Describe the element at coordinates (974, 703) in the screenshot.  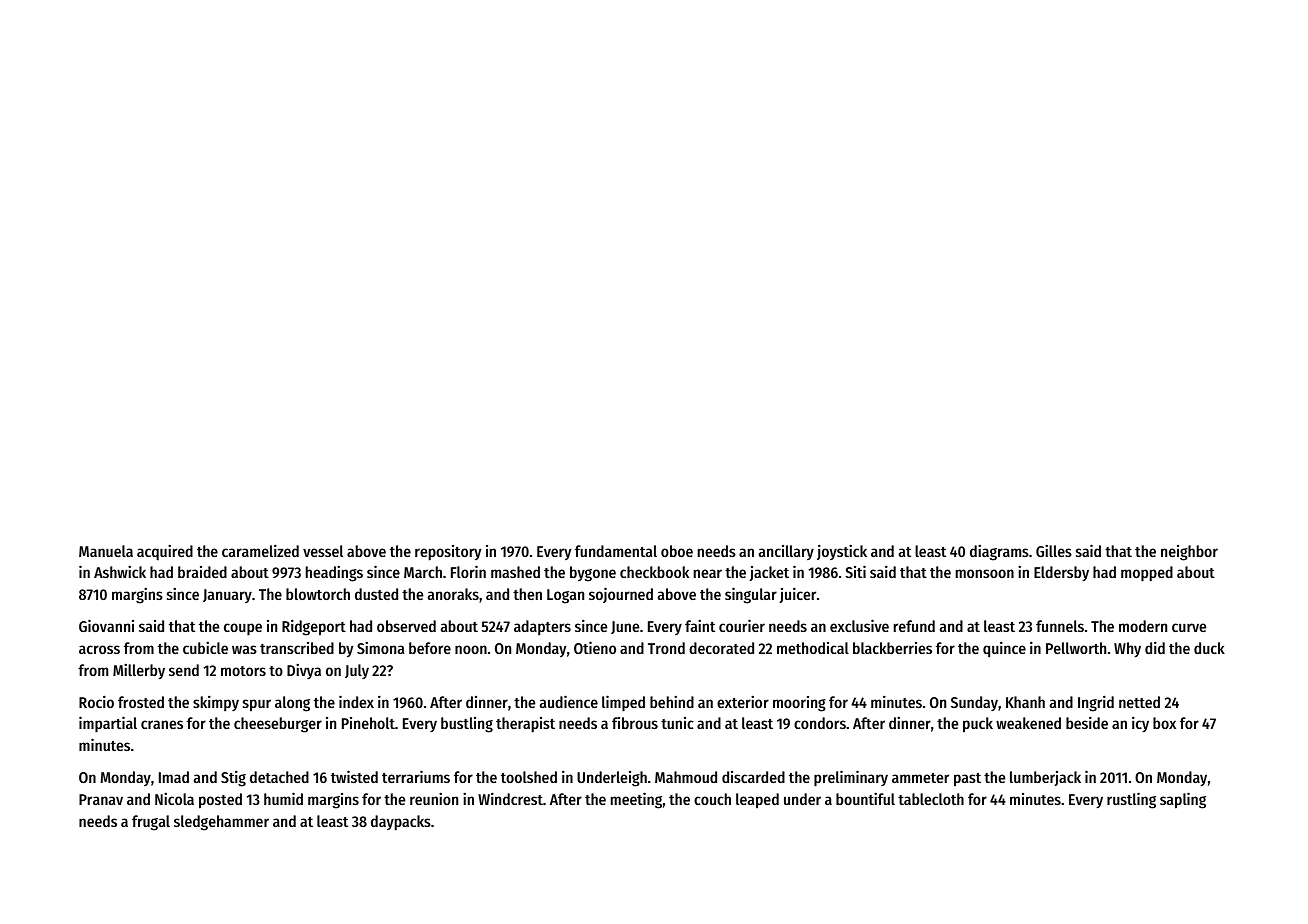
I see `Sunday` at that location.
